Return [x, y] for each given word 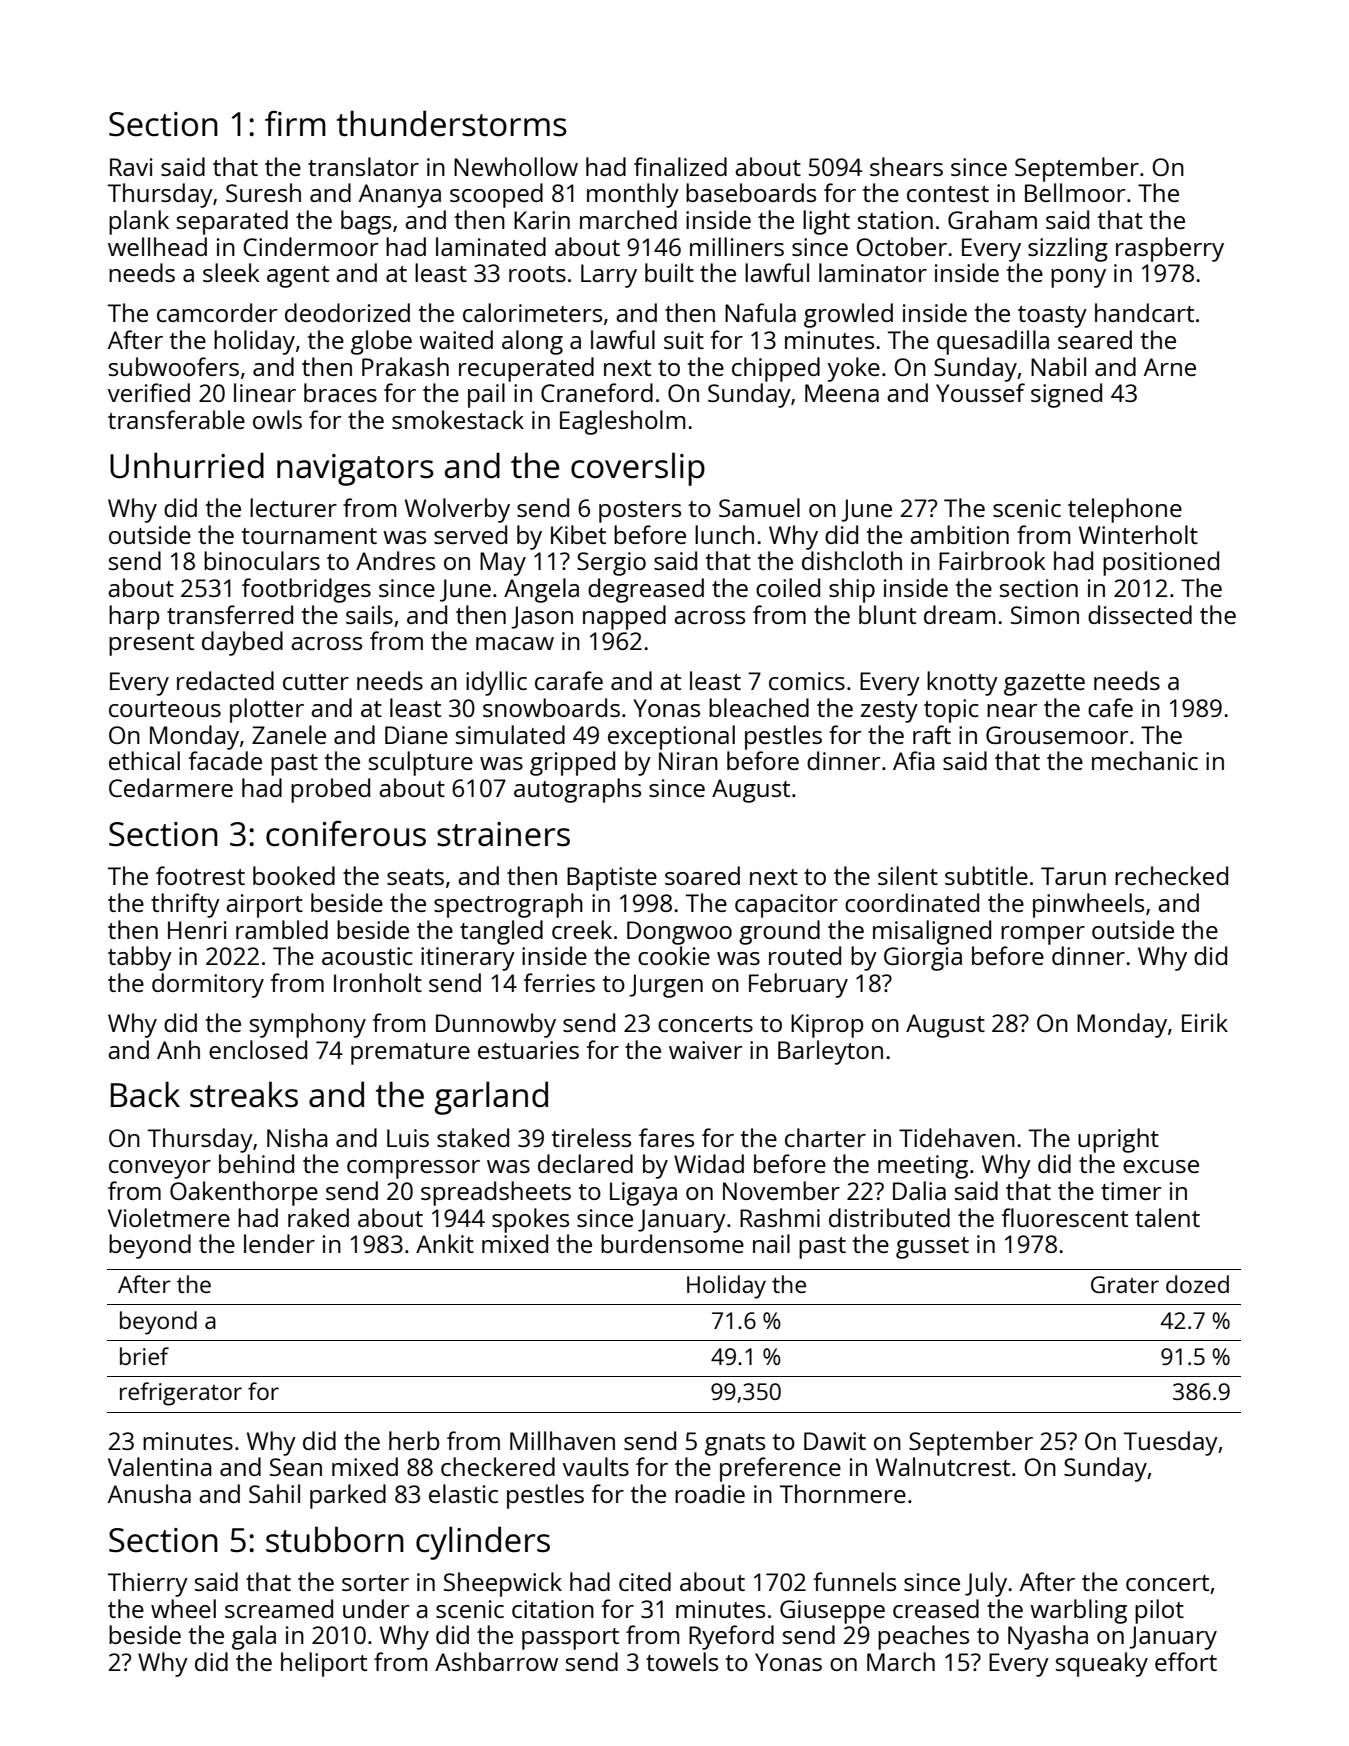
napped [624, 617]
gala [254, 1637]
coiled [788, 587]
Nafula [760, 312]
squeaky [1102, 1664]
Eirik [1205, 1022]
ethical [144, 760]
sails [369, 614]
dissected [1140, 614]
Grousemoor [1057, 735]
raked [318, 1217]
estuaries [528, 1050]
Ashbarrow [496, 1661]
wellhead [157, 246]
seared [1095, 339]
